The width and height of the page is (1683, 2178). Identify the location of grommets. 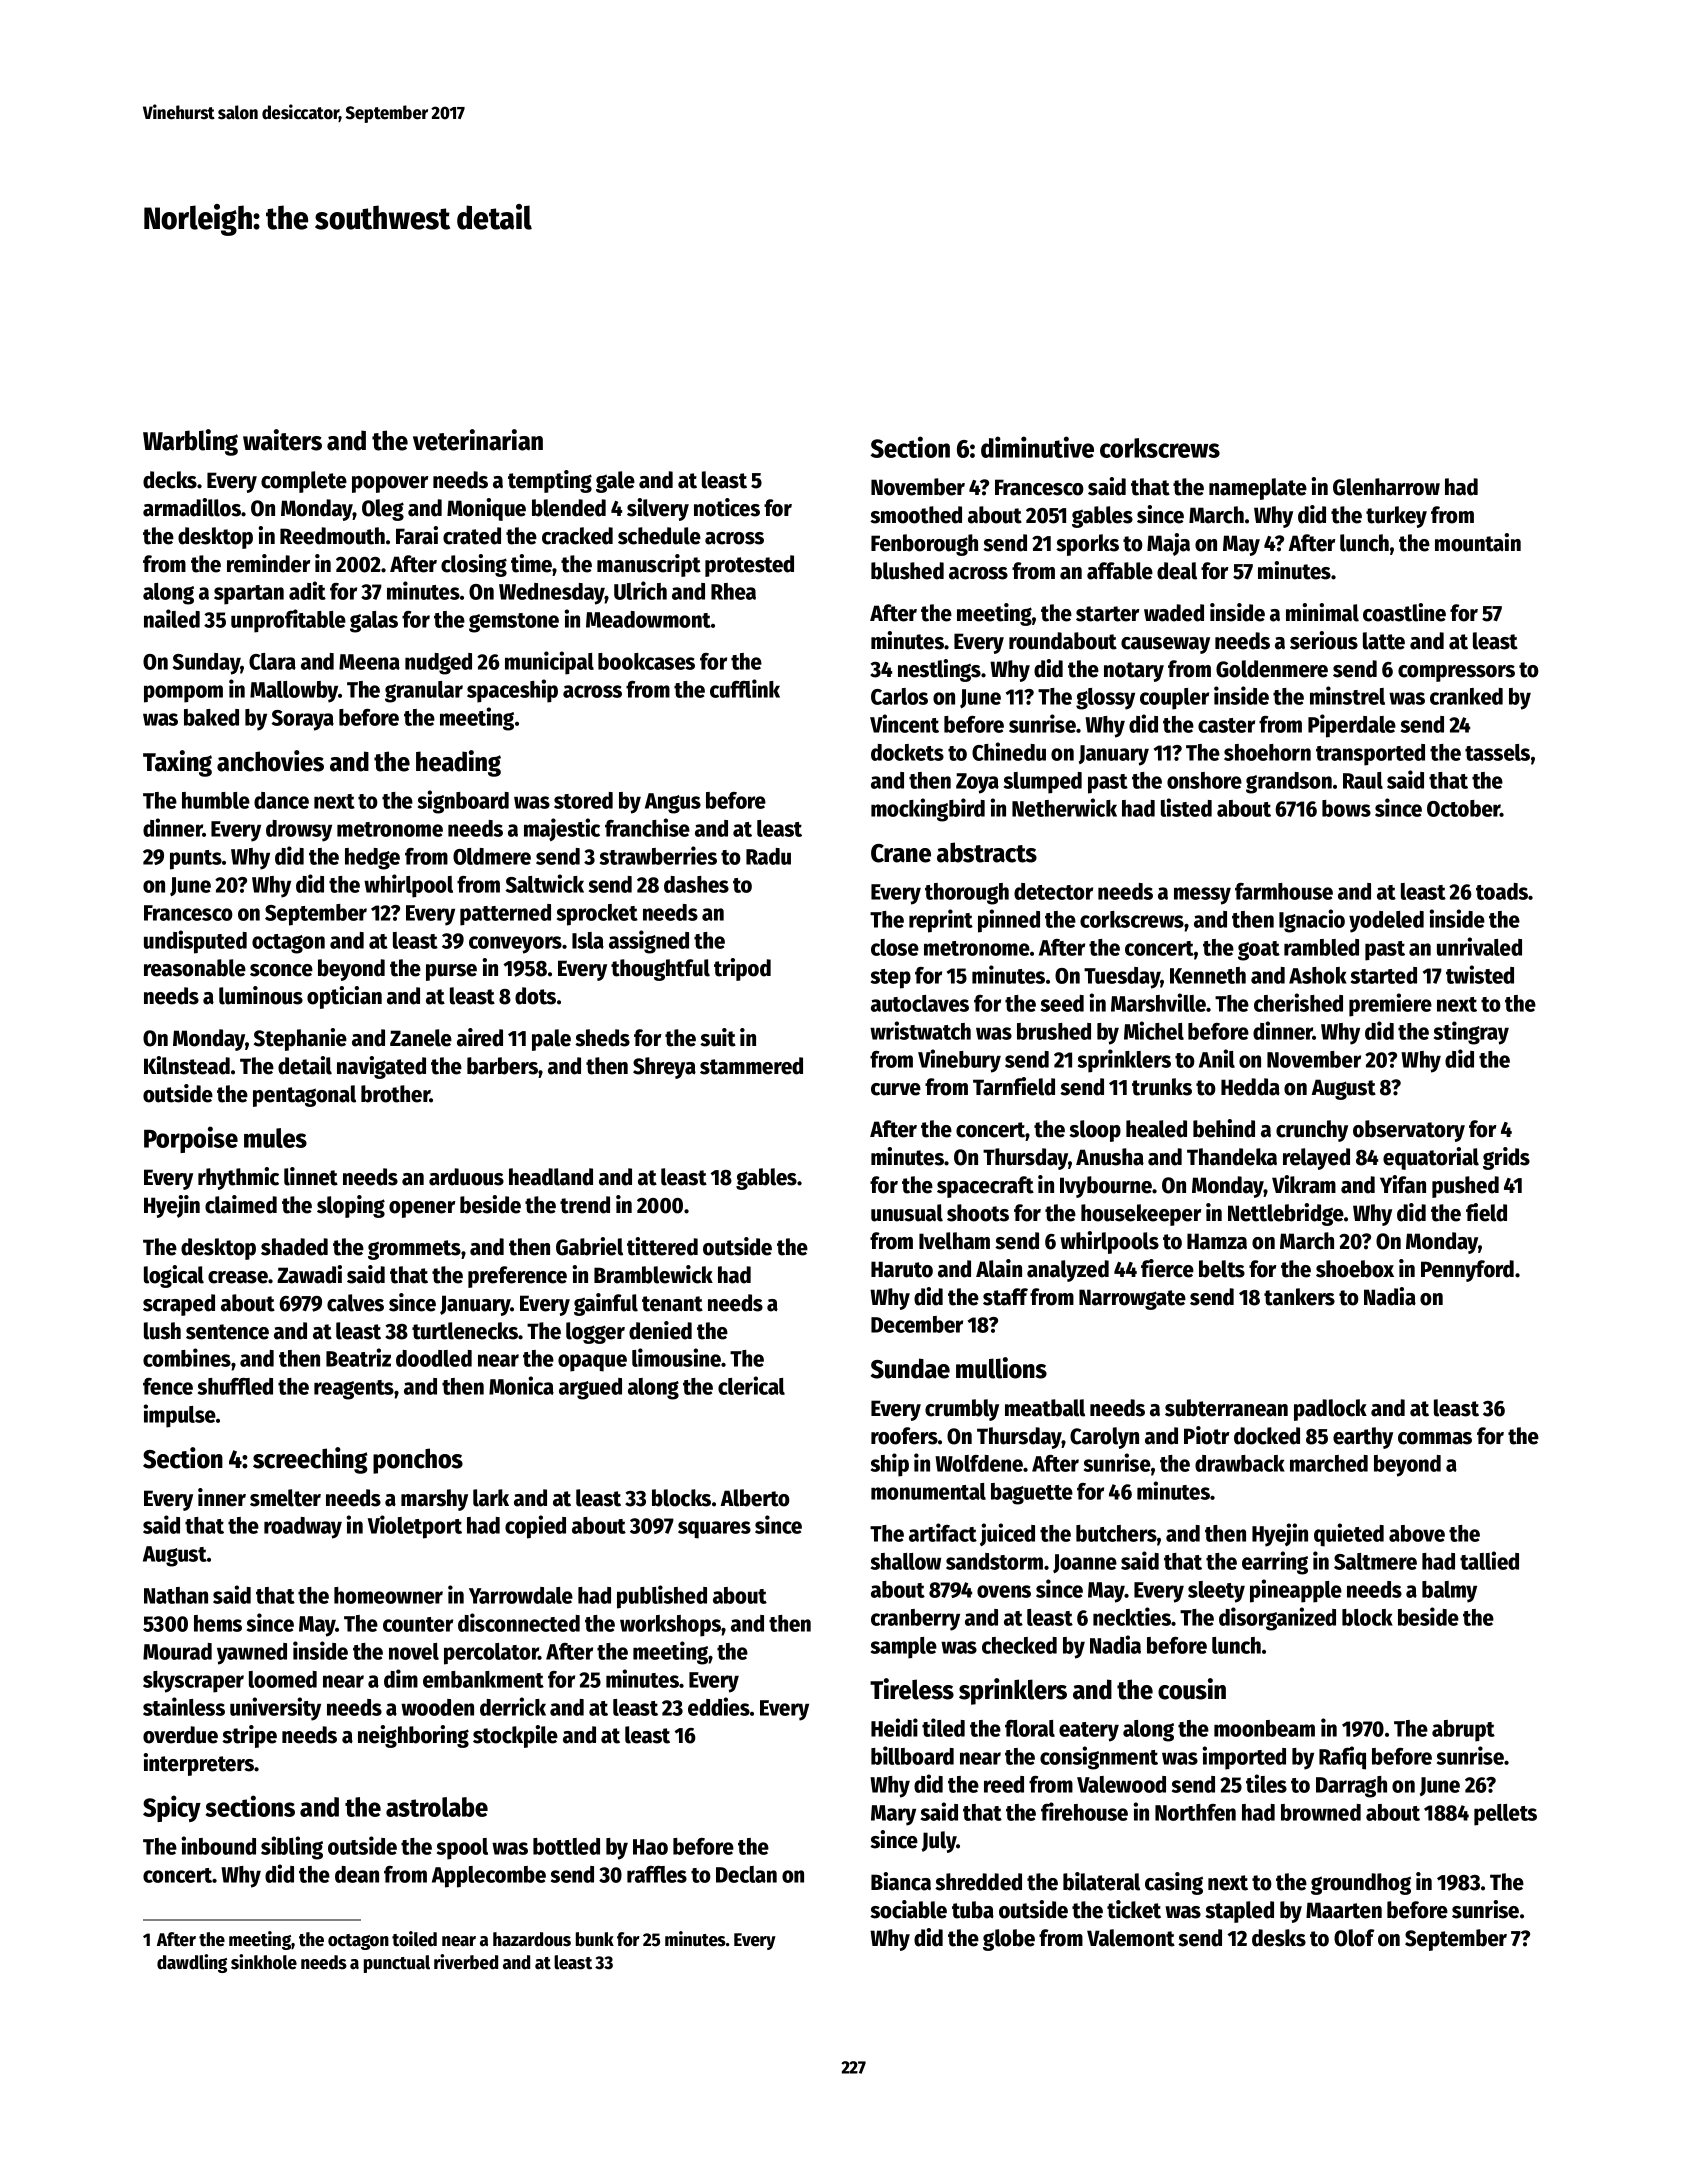
(414, 1250).
